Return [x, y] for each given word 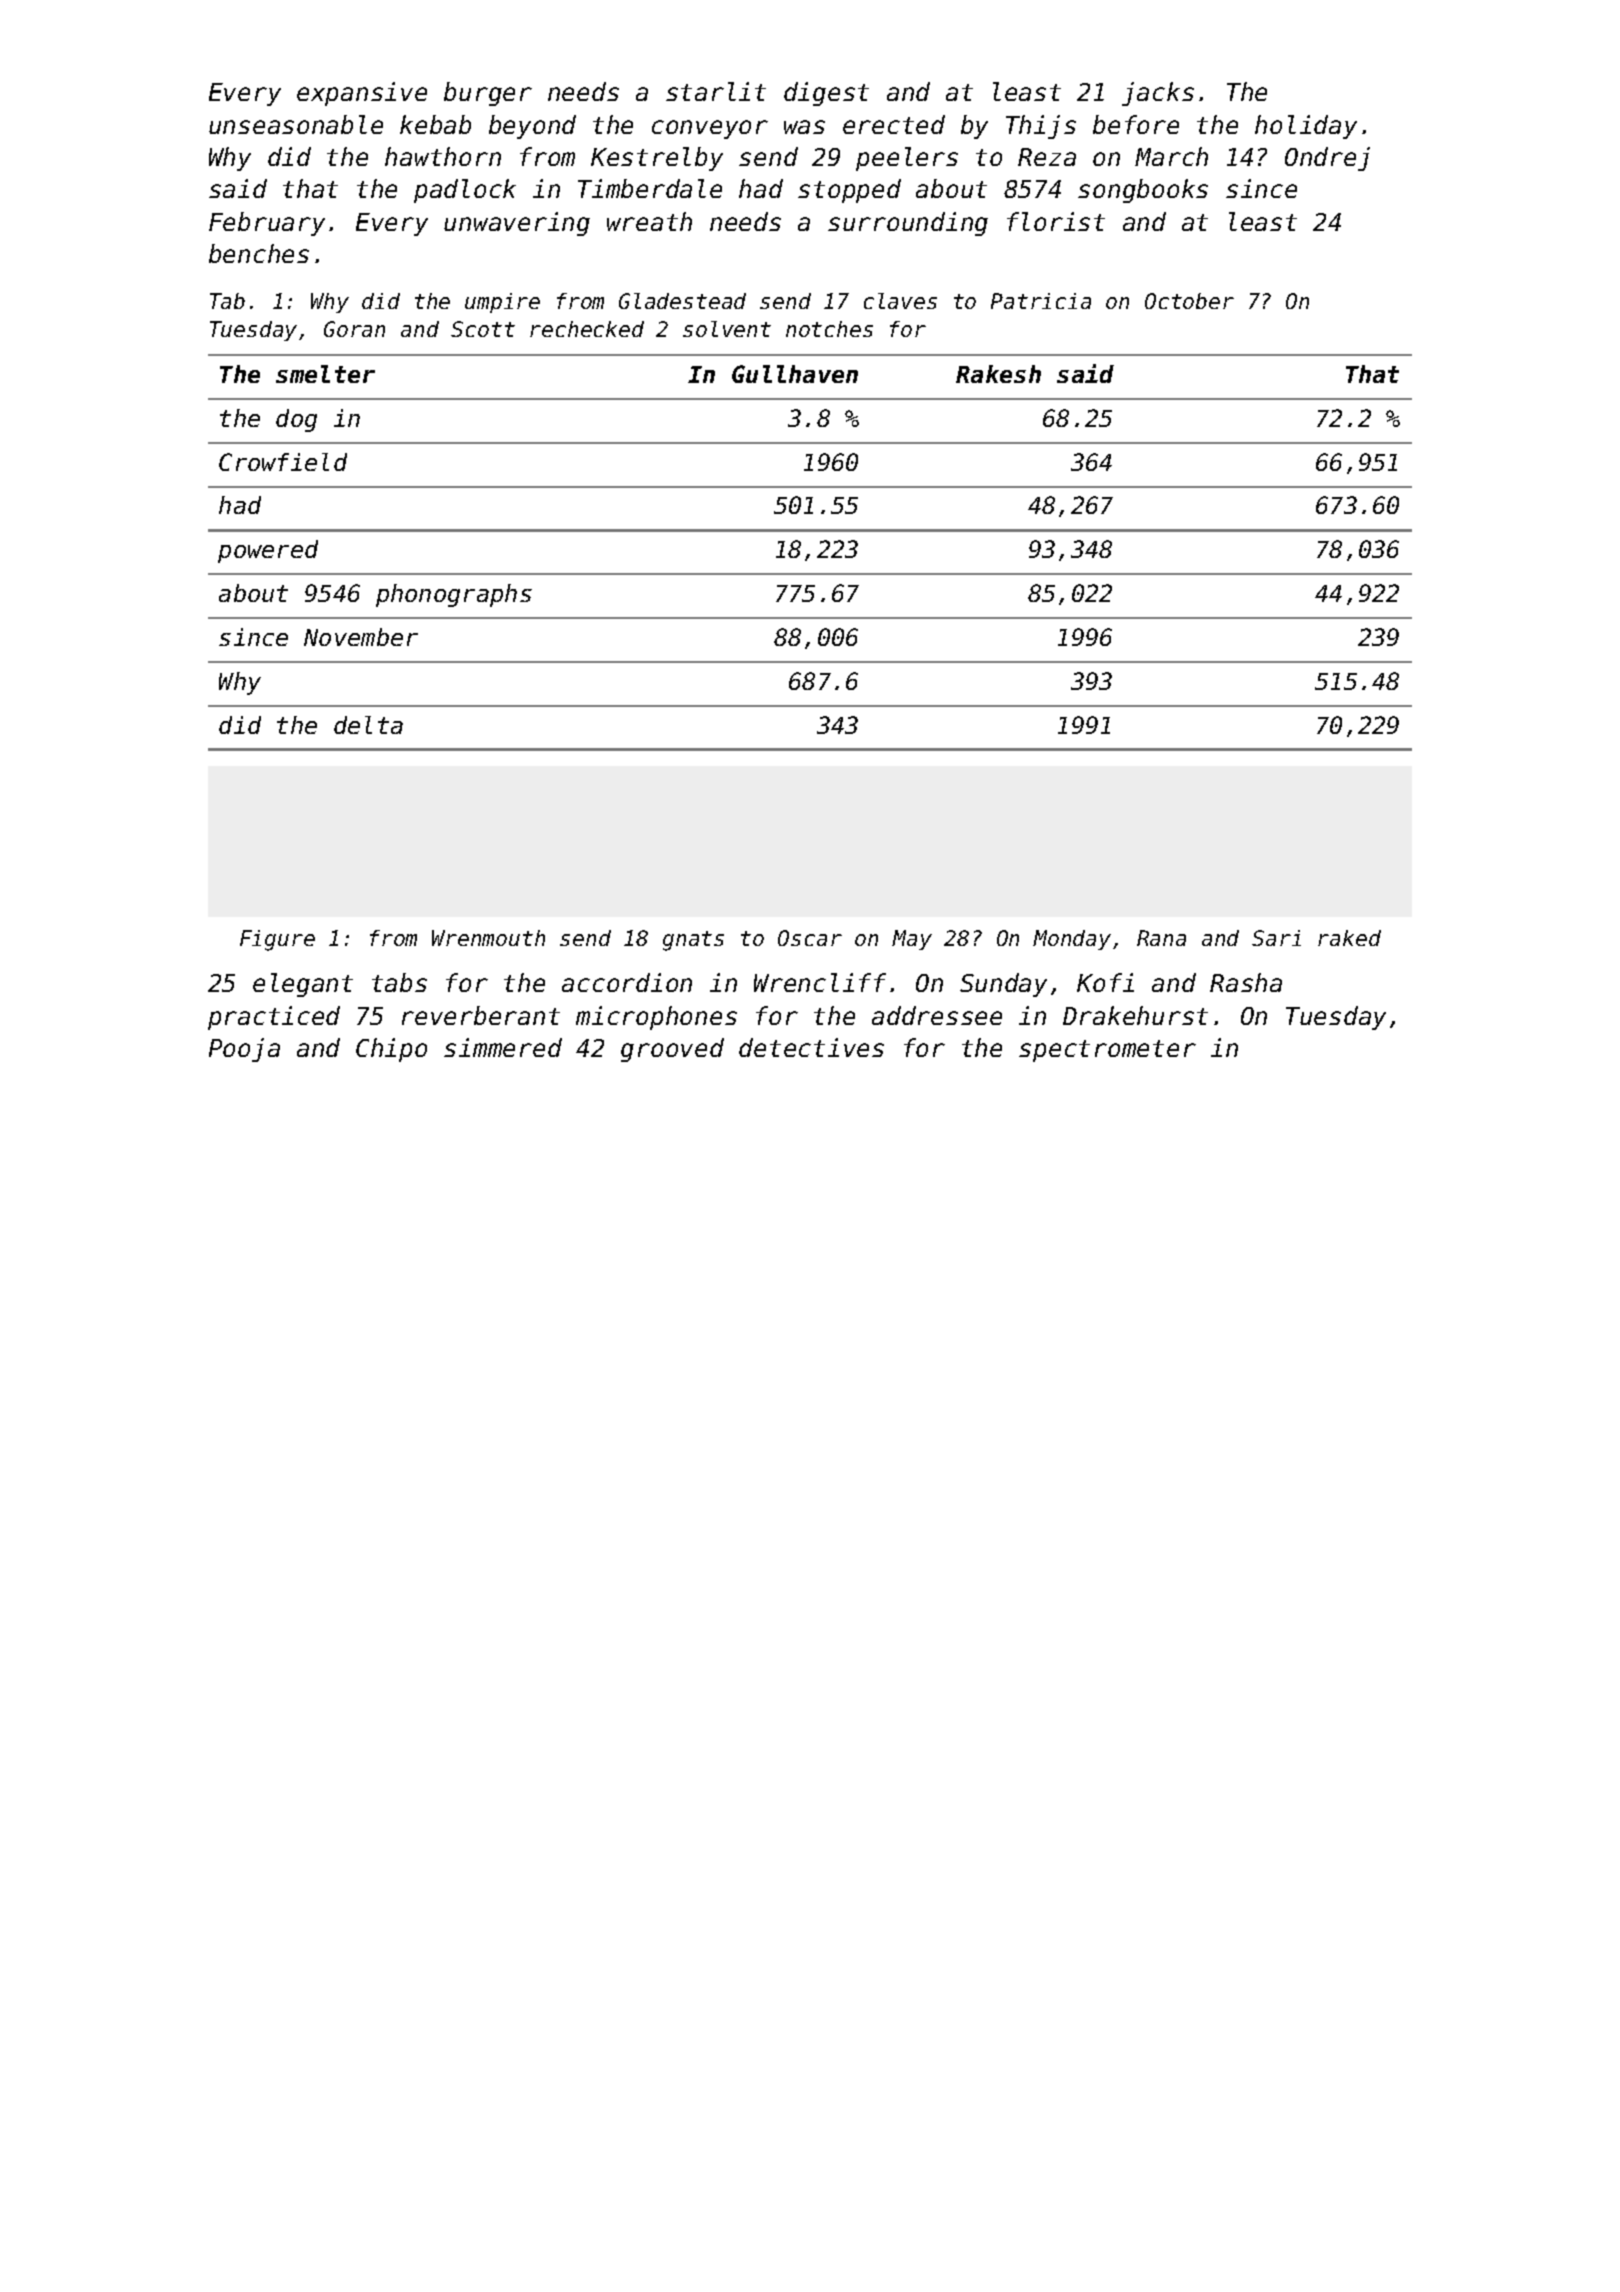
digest [826, 94]
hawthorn [443, 156]
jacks [1158, 94]
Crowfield [283, 462]
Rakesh [998, 374]
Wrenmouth [488, 938]
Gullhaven [795, 374]
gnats [693, 941]
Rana [1161, 938]
